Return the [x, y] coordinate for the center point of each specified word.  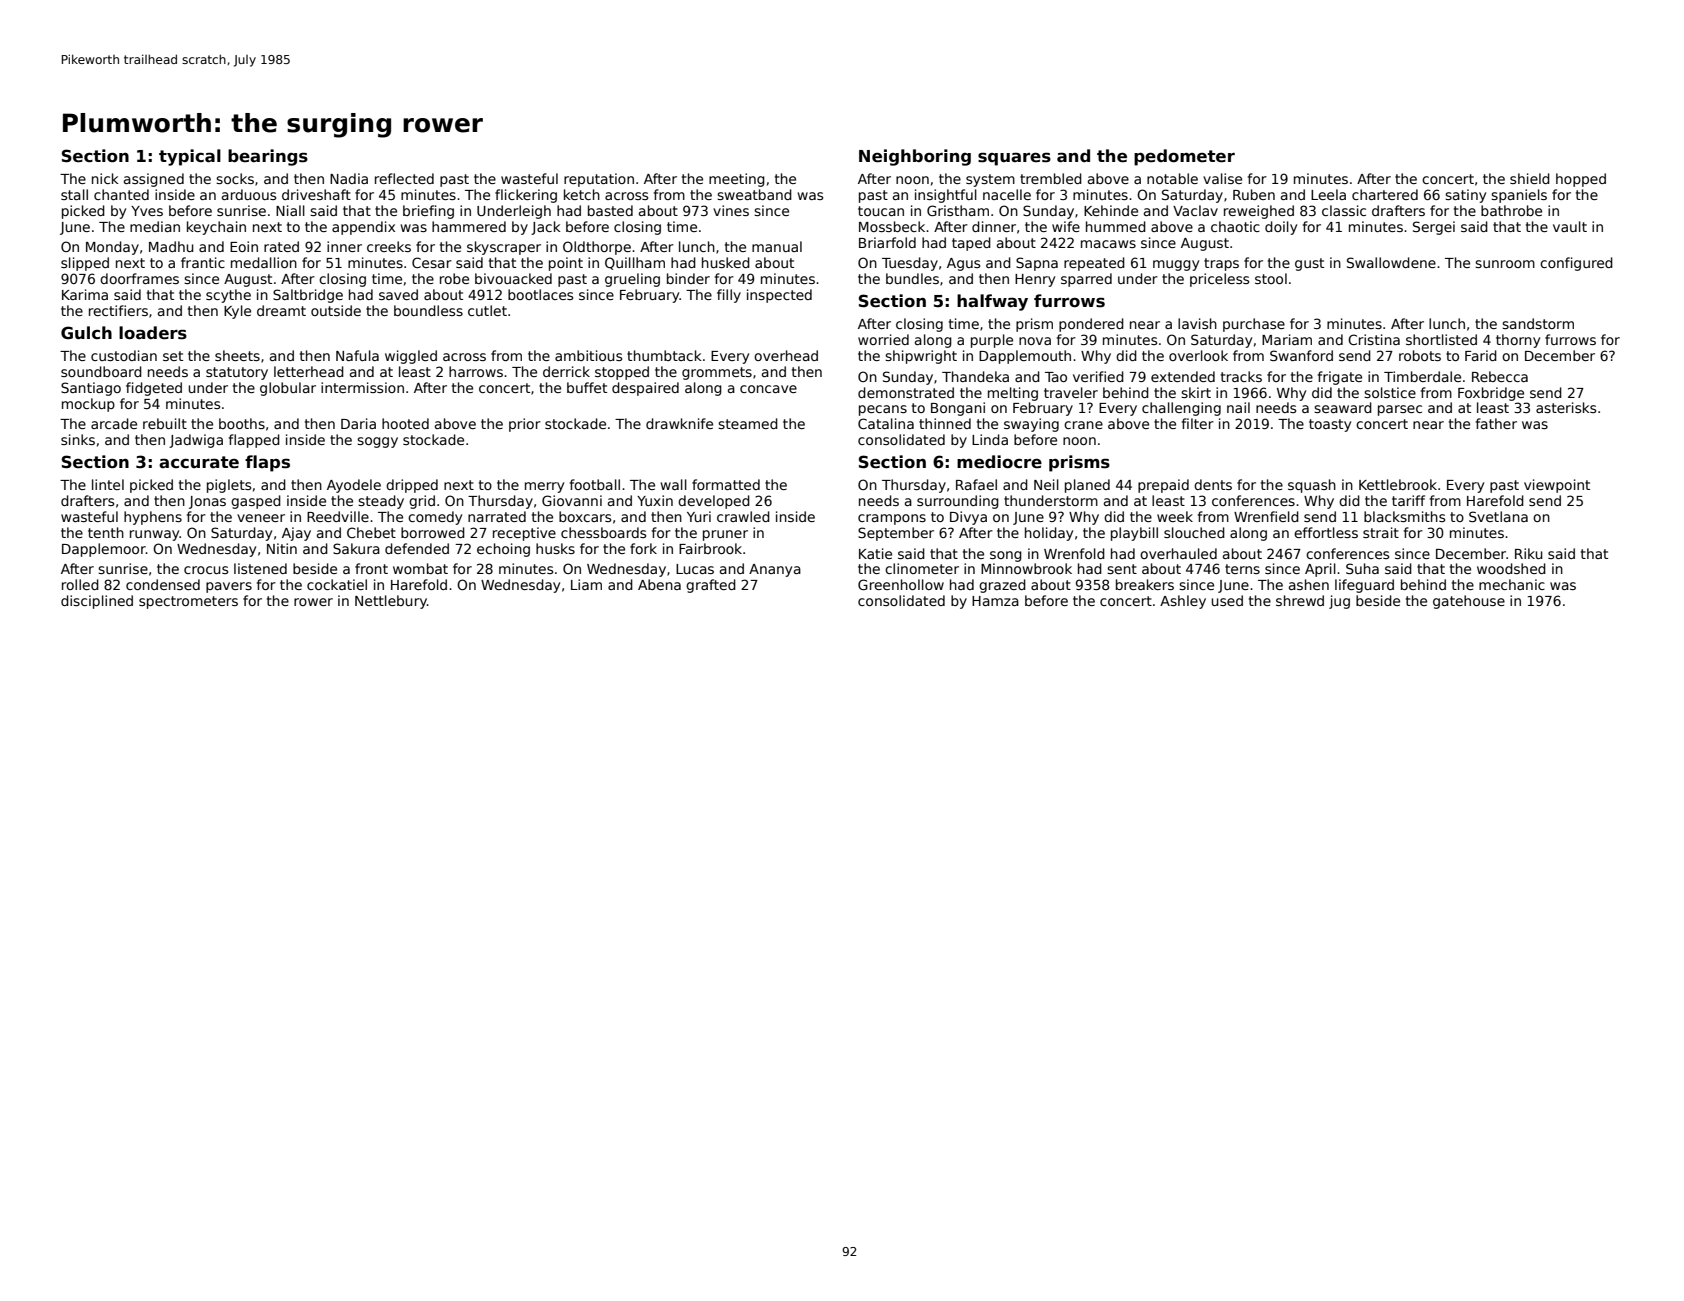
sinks [78, 439]
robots [1420, 355]
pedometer [1184, 157]
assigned [154, 180]
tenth [106, 532]
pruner [725, 535]
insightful [946, 196]
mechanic [1512, 584]
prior [525, 425]
